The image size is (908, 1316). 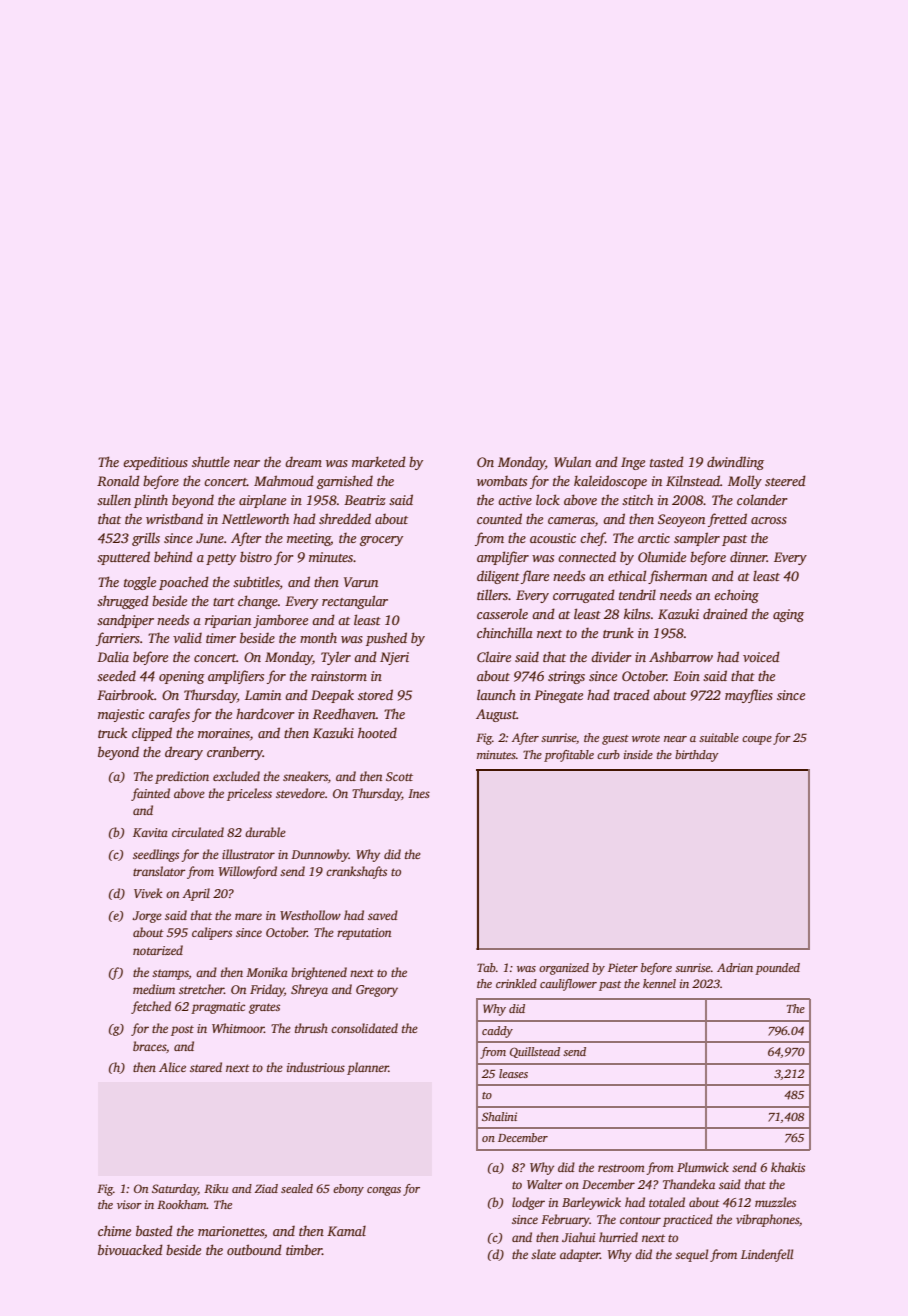 What do you see at coordinates (494, 656) in the document?
I see `Claire` at bounding box center [494, 656].
